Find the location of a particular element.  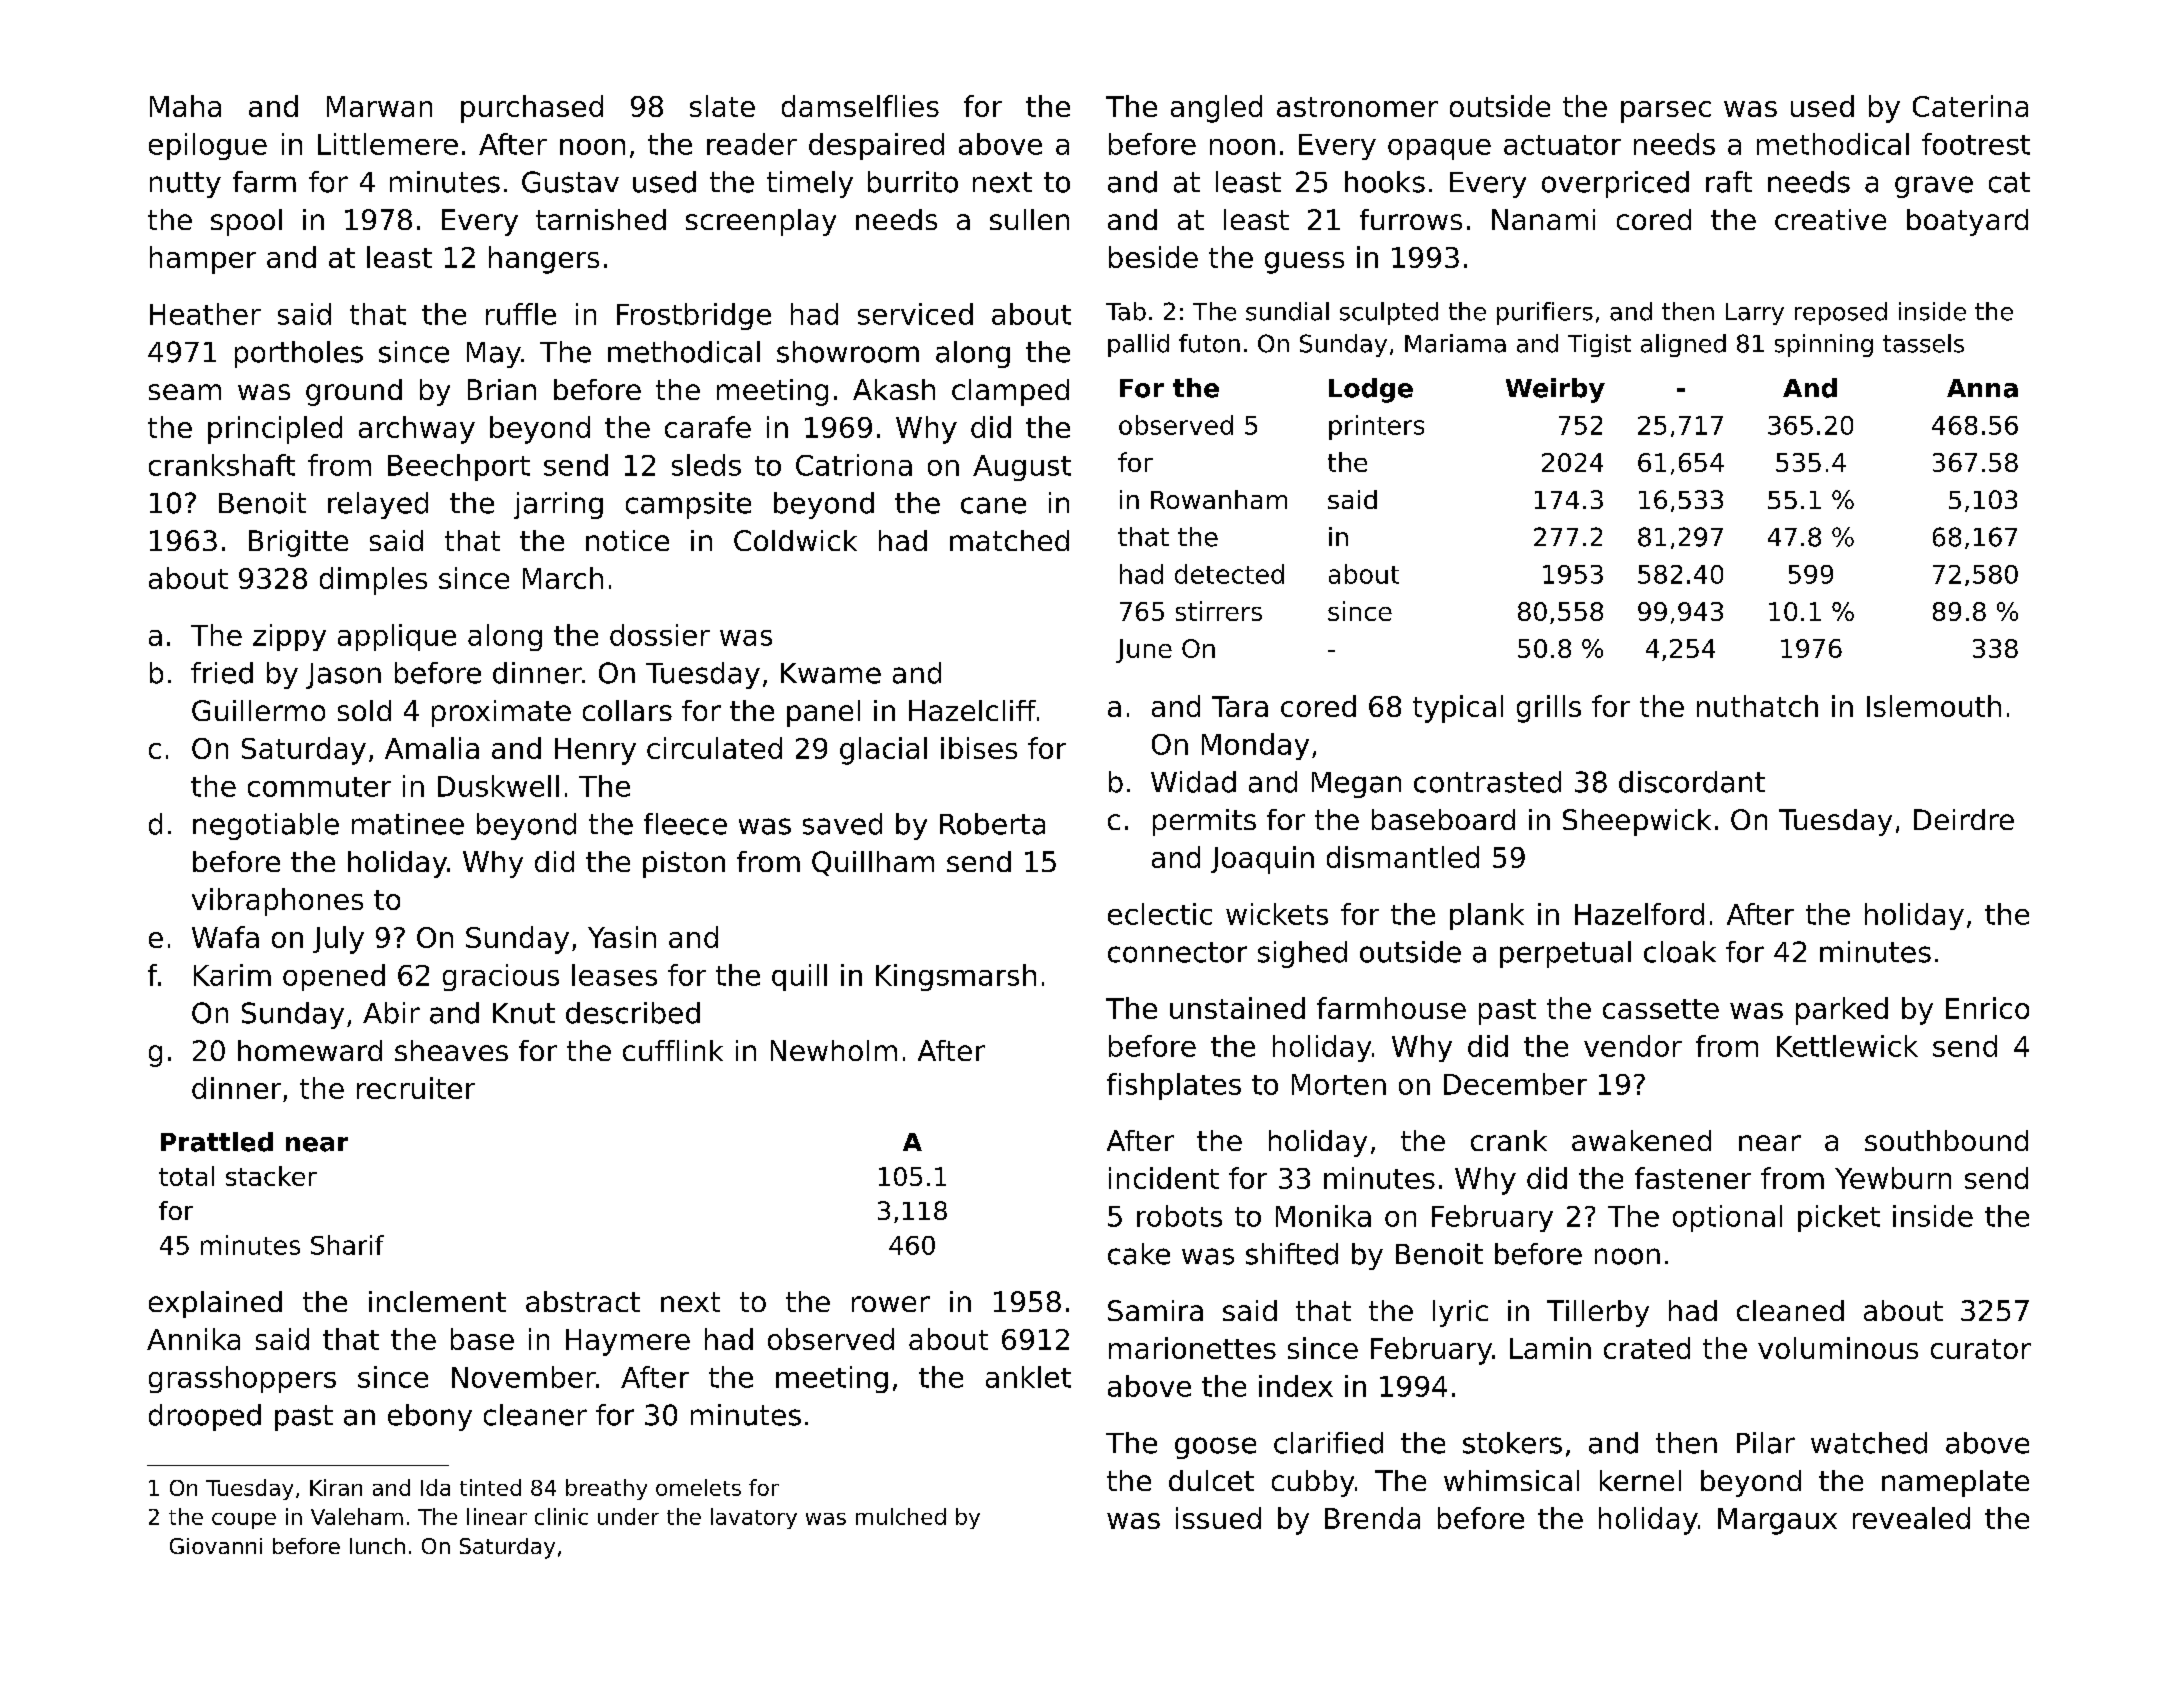

Haymere is located at coordinates (628, 1342).
